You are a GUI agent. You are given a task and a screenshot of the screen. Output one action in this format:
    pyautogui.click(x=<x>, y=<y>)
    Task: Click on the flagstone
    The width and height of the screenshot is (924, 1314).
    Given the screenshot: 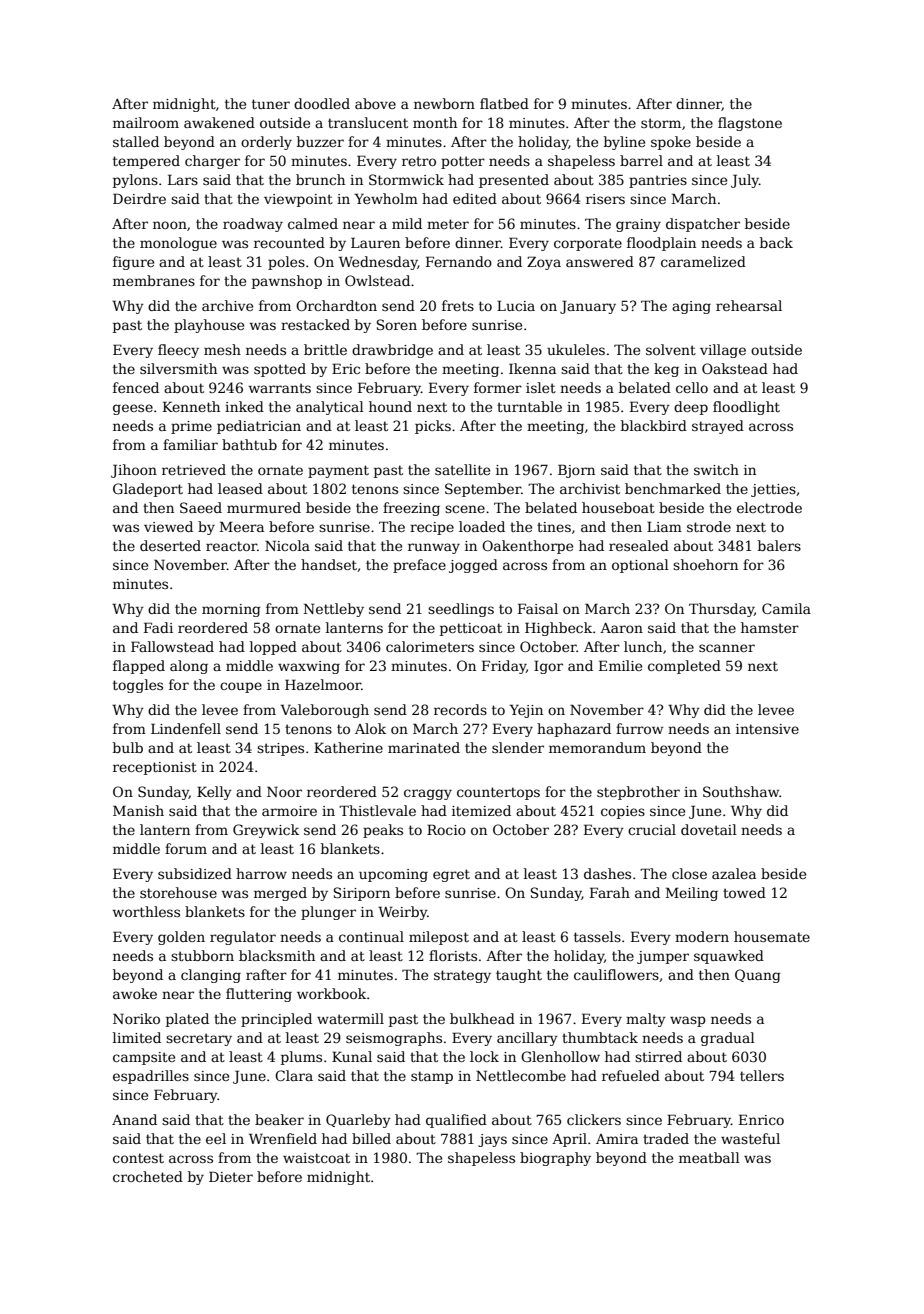 What is the action you would take?
    pyautogui.click(x=750, y=124)
